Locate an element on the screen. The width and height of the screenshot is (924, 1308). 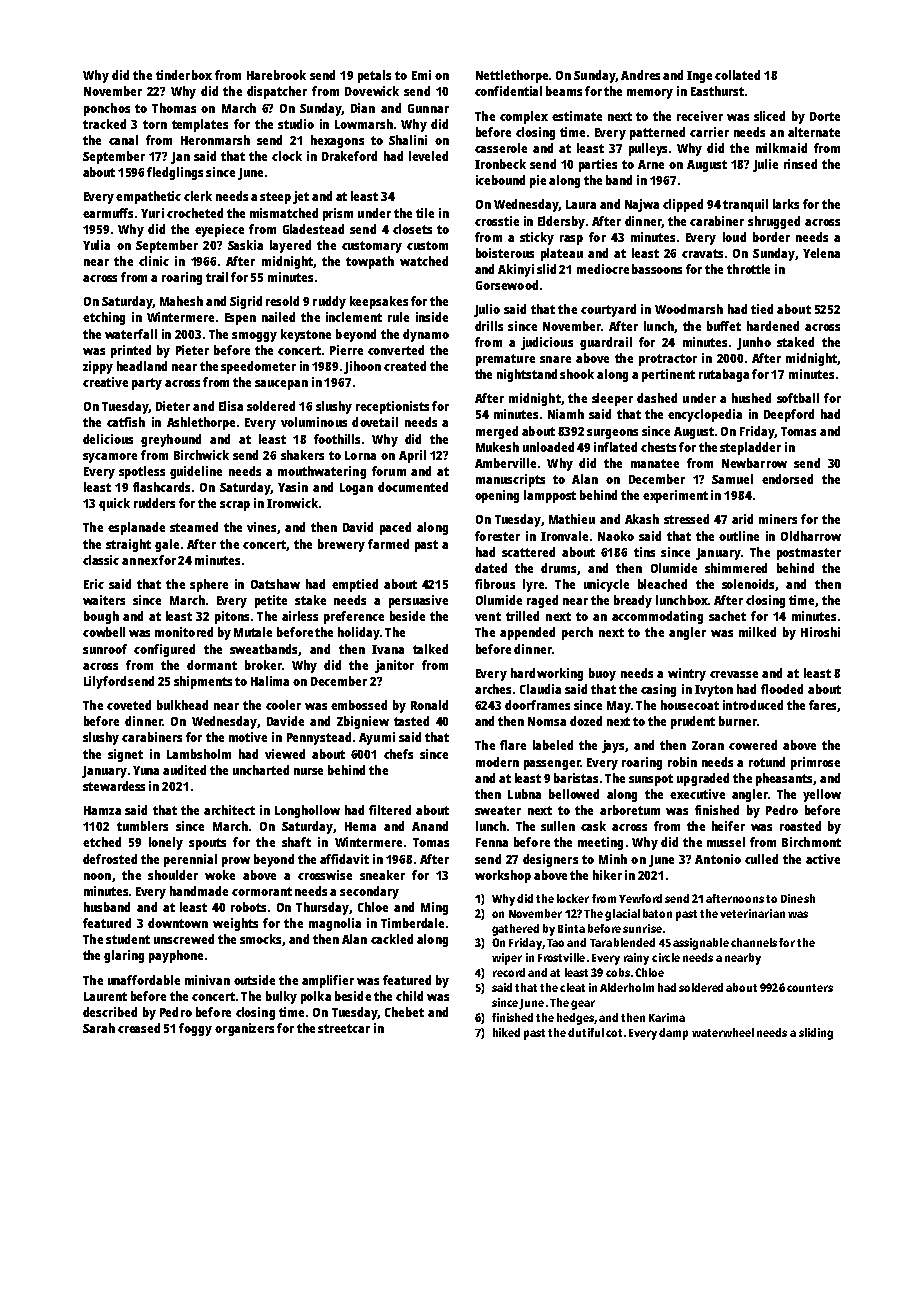
Harebrook is located at coordinates (276, 75).
